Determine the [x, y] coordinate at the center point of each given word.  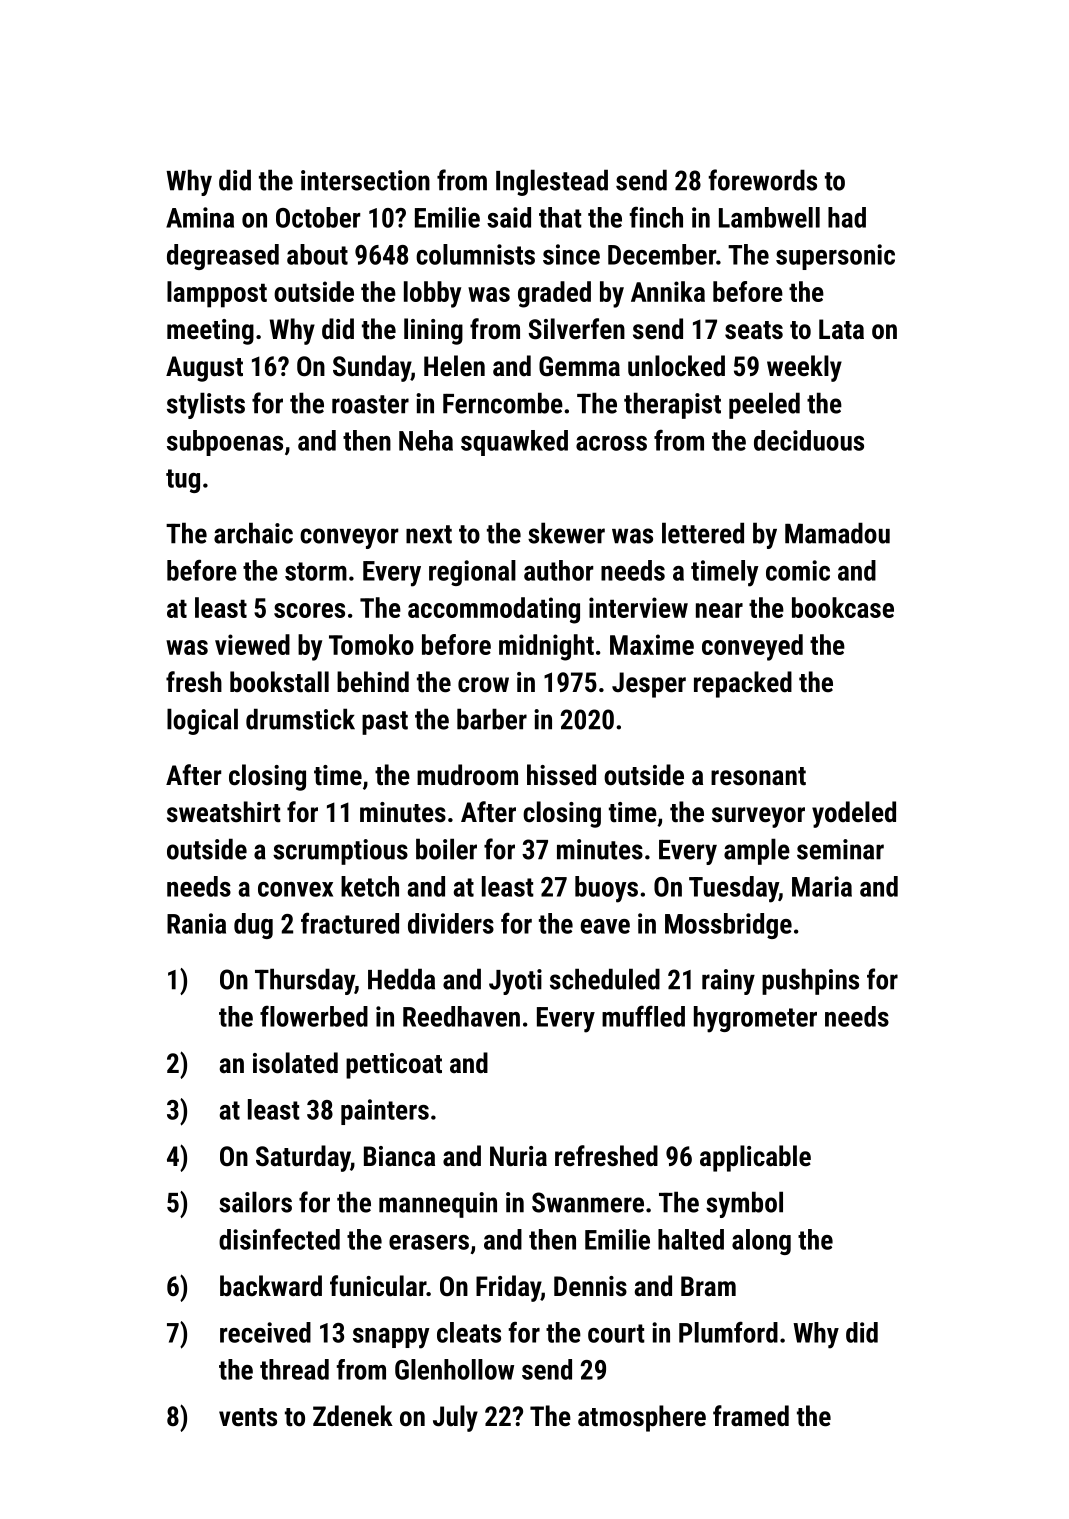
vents [248, 1417]
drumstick [300, 719]
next [429, 534]
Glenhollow [454, 1369]
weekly [804, 368]
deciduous [809, 440]
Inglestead [552, 182]
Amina [200, 217]
